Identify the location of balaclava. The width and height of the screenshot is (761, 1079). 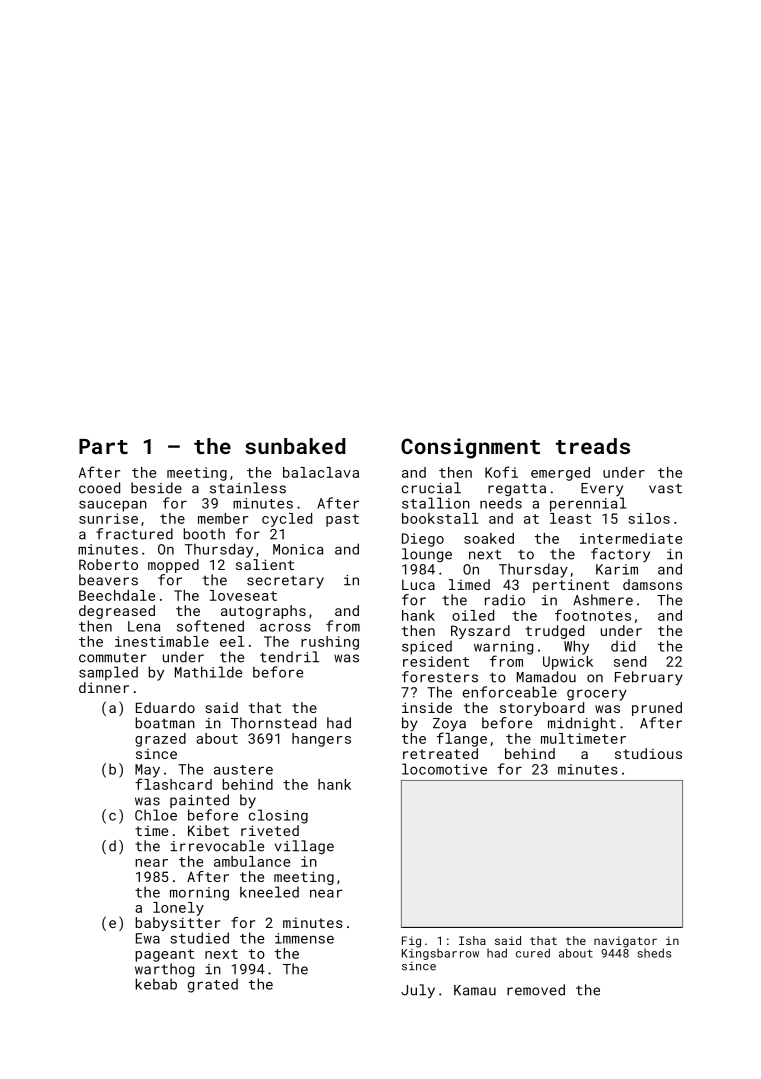
(321, 472).
